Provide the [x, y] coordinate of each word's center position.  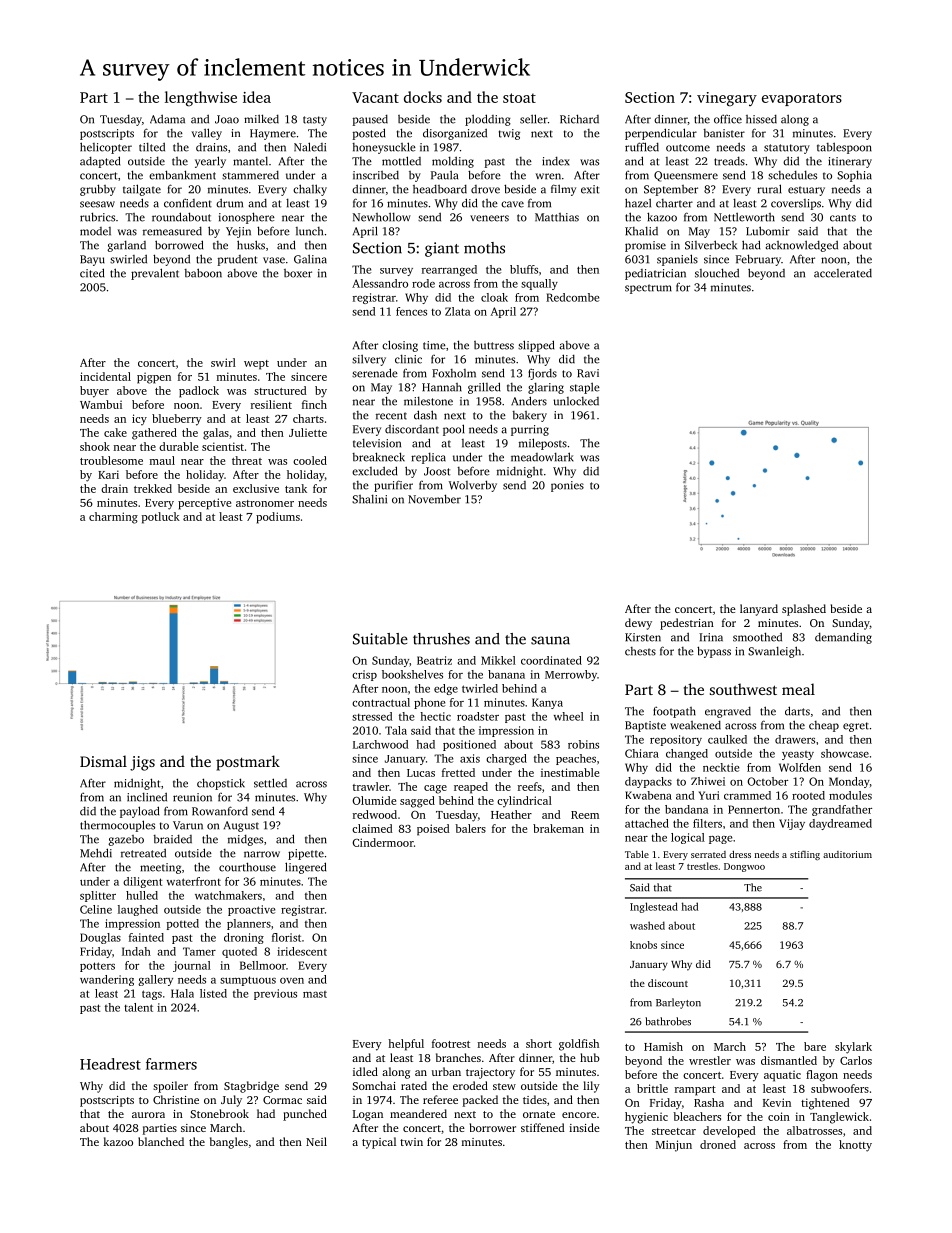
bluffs [524, 269]
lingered [305, 868]
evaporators [802, 99]
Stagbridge [251, 1087]
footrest [451, 1043]
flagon [822, 1076]
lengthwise [201, 99]
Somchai [374, 1085]
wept [256, 365]
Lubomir [768, 231]
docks [423, 97]
